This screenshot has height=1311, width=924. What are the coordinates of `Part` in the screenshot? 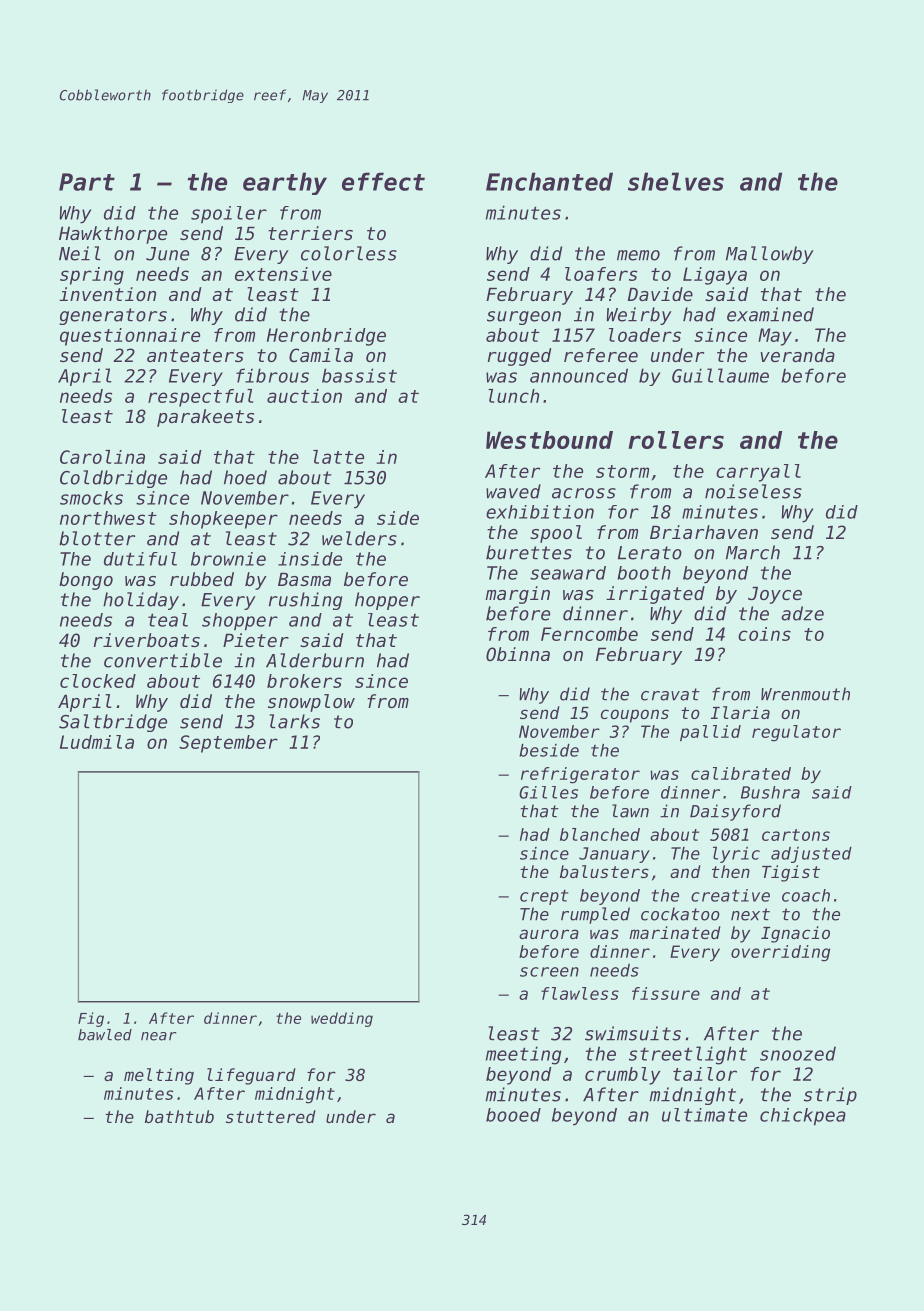 It's located at (87, 182).
